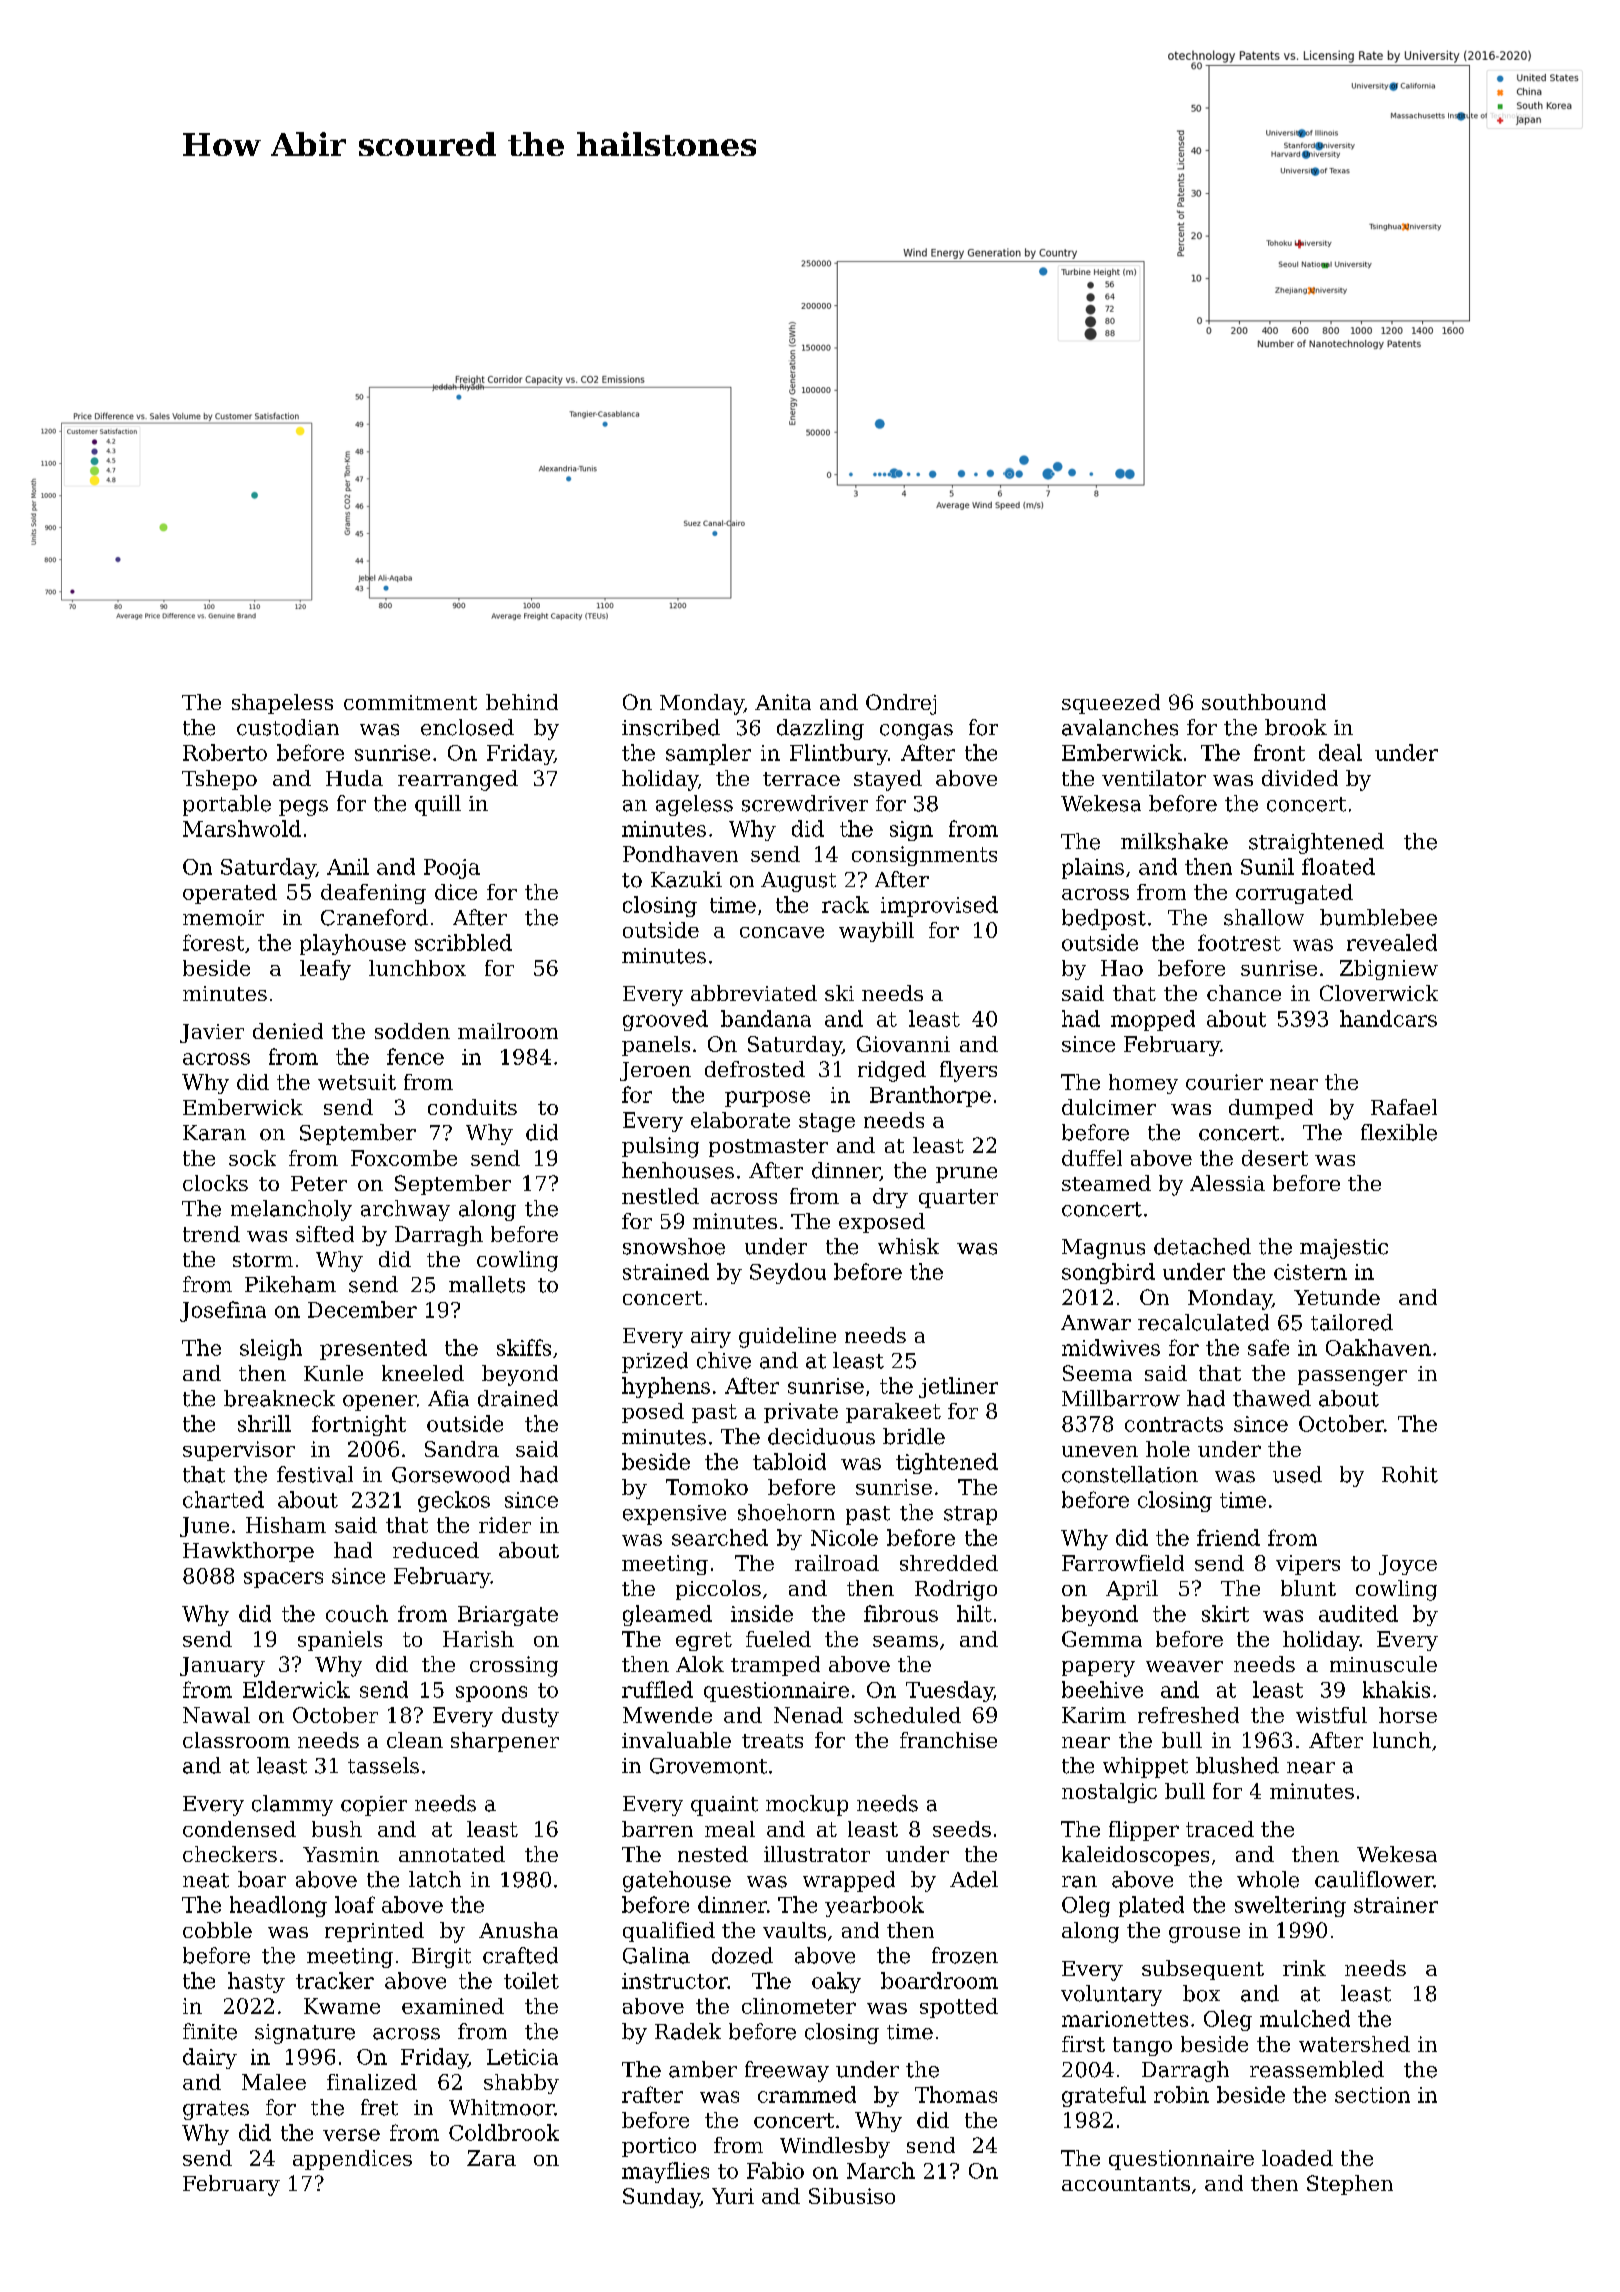 This screenshot has width=1620, height=2292. Describe the element at coordinates (916, 732) in the screenshot. I see `congas` at that location.
